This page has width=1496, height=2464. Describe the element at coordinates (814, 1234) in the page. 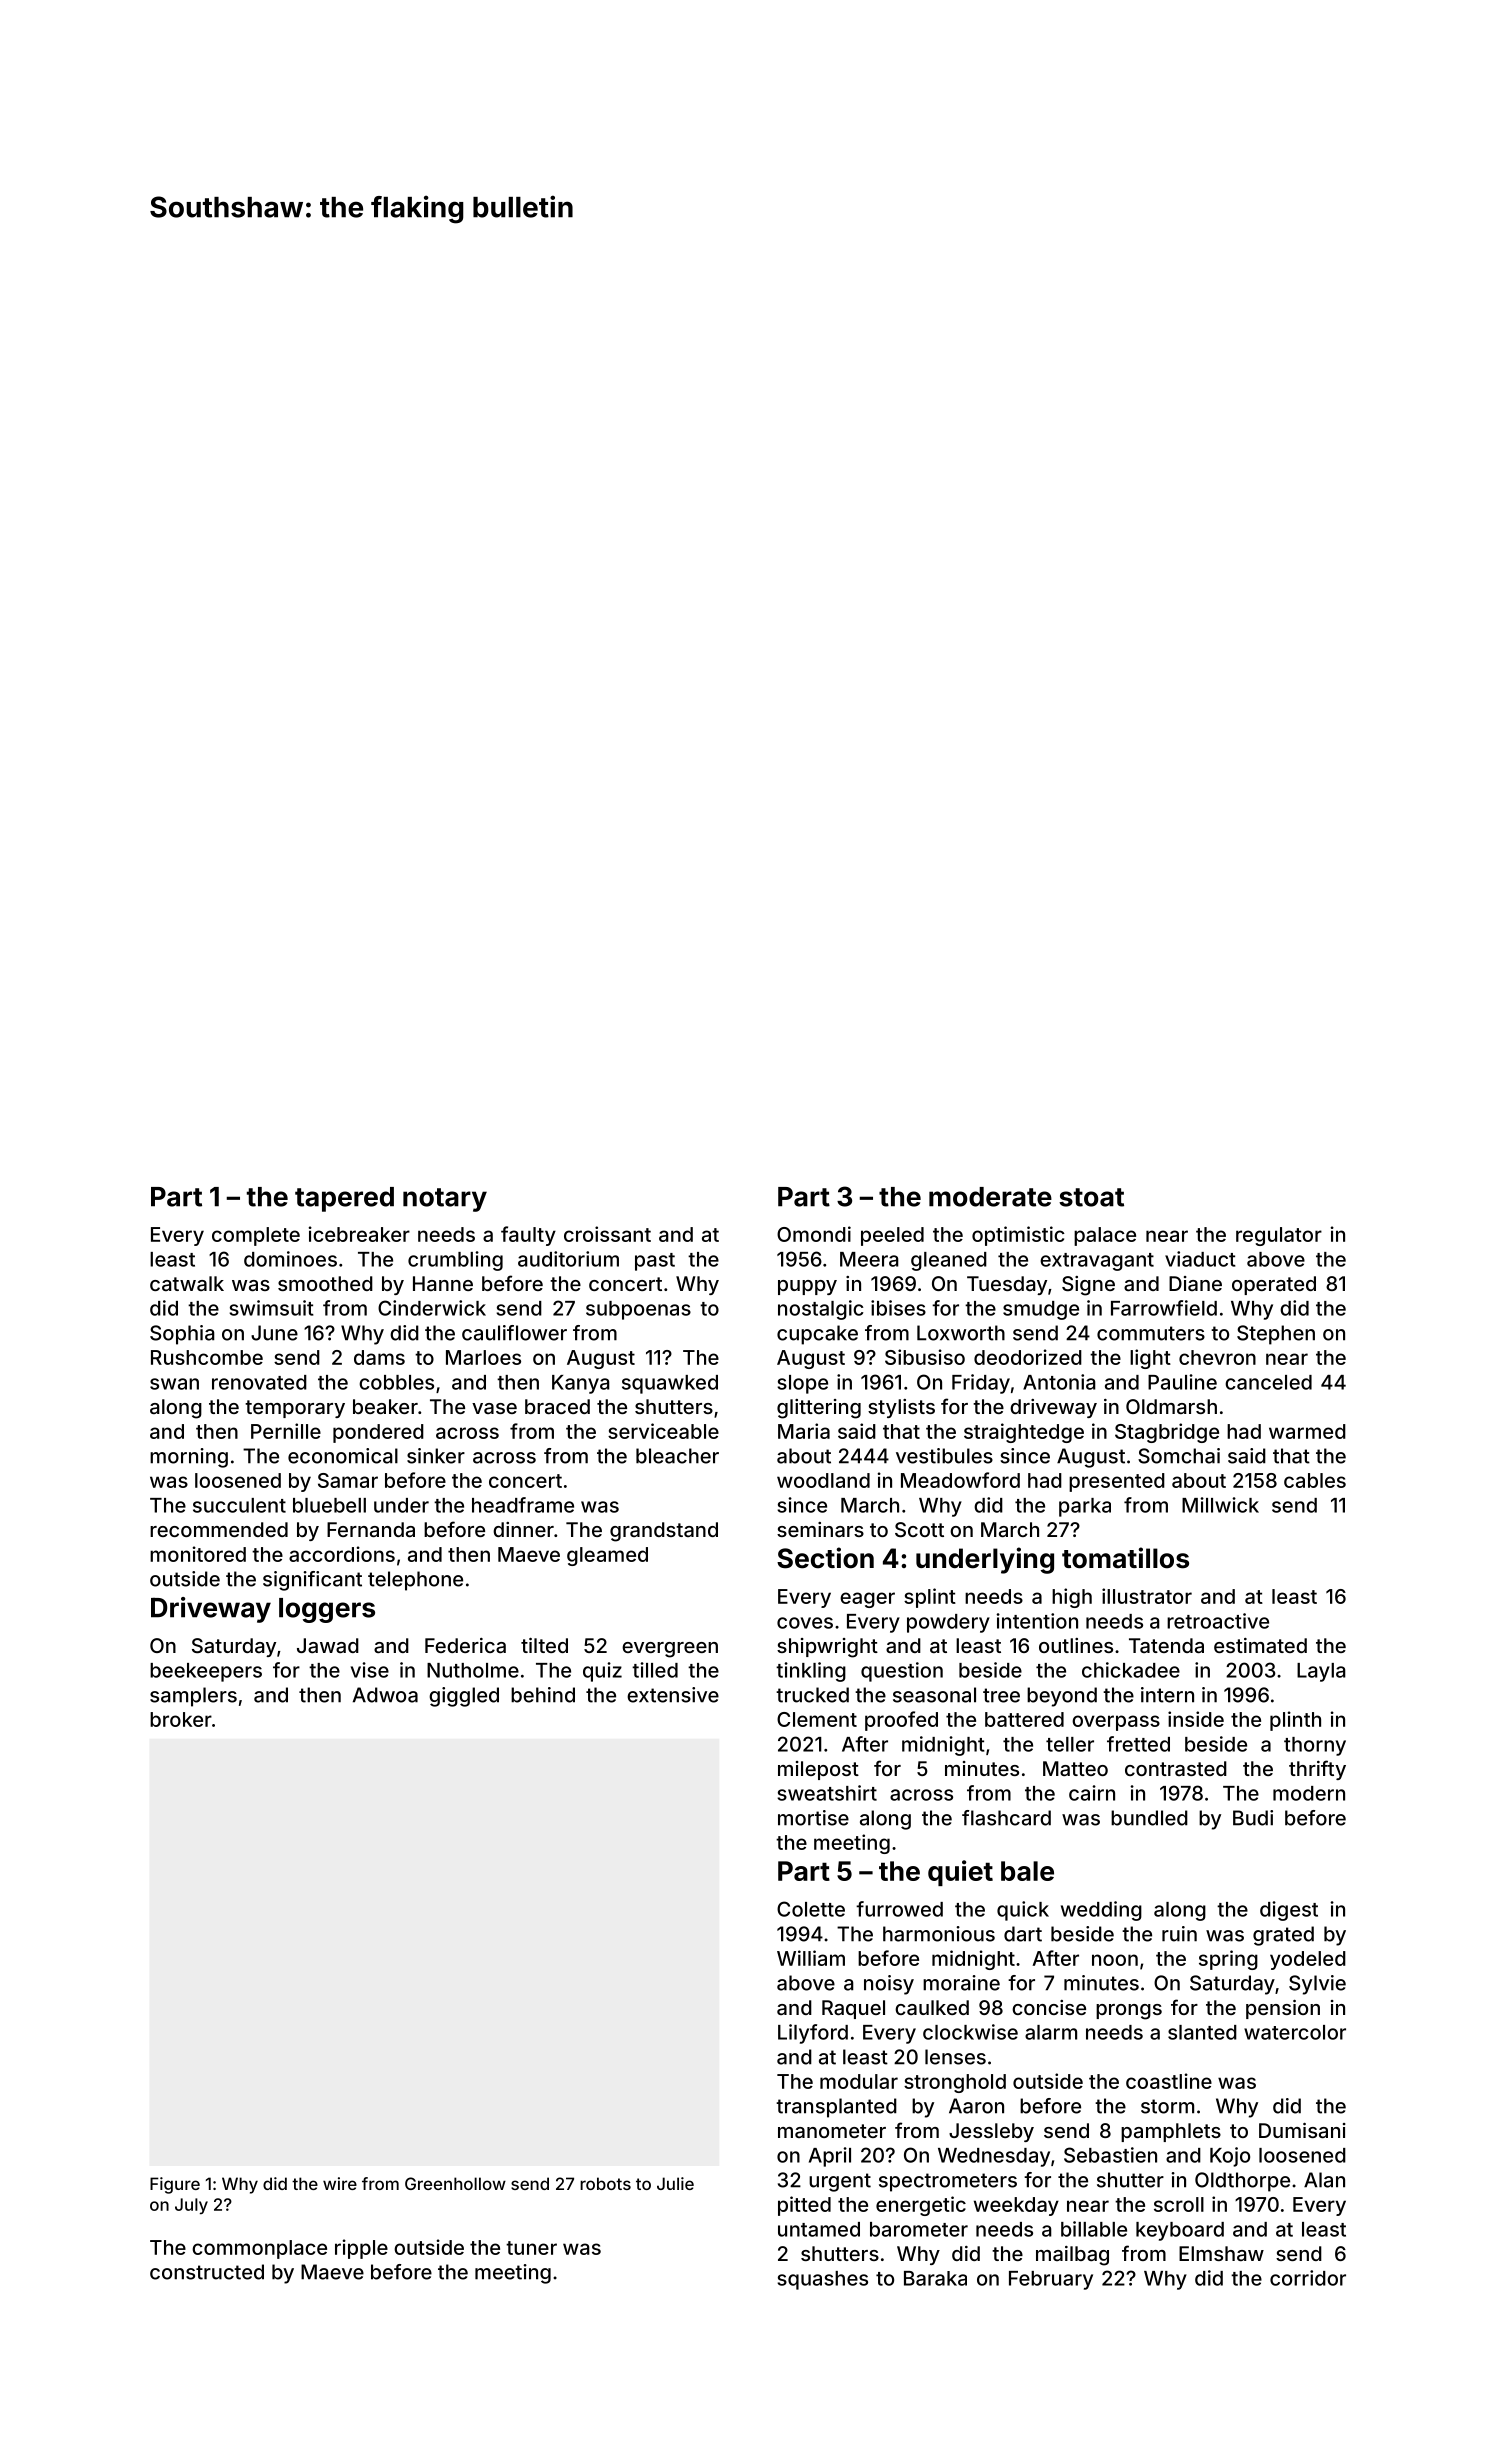

I see `Omondi` at that location.
